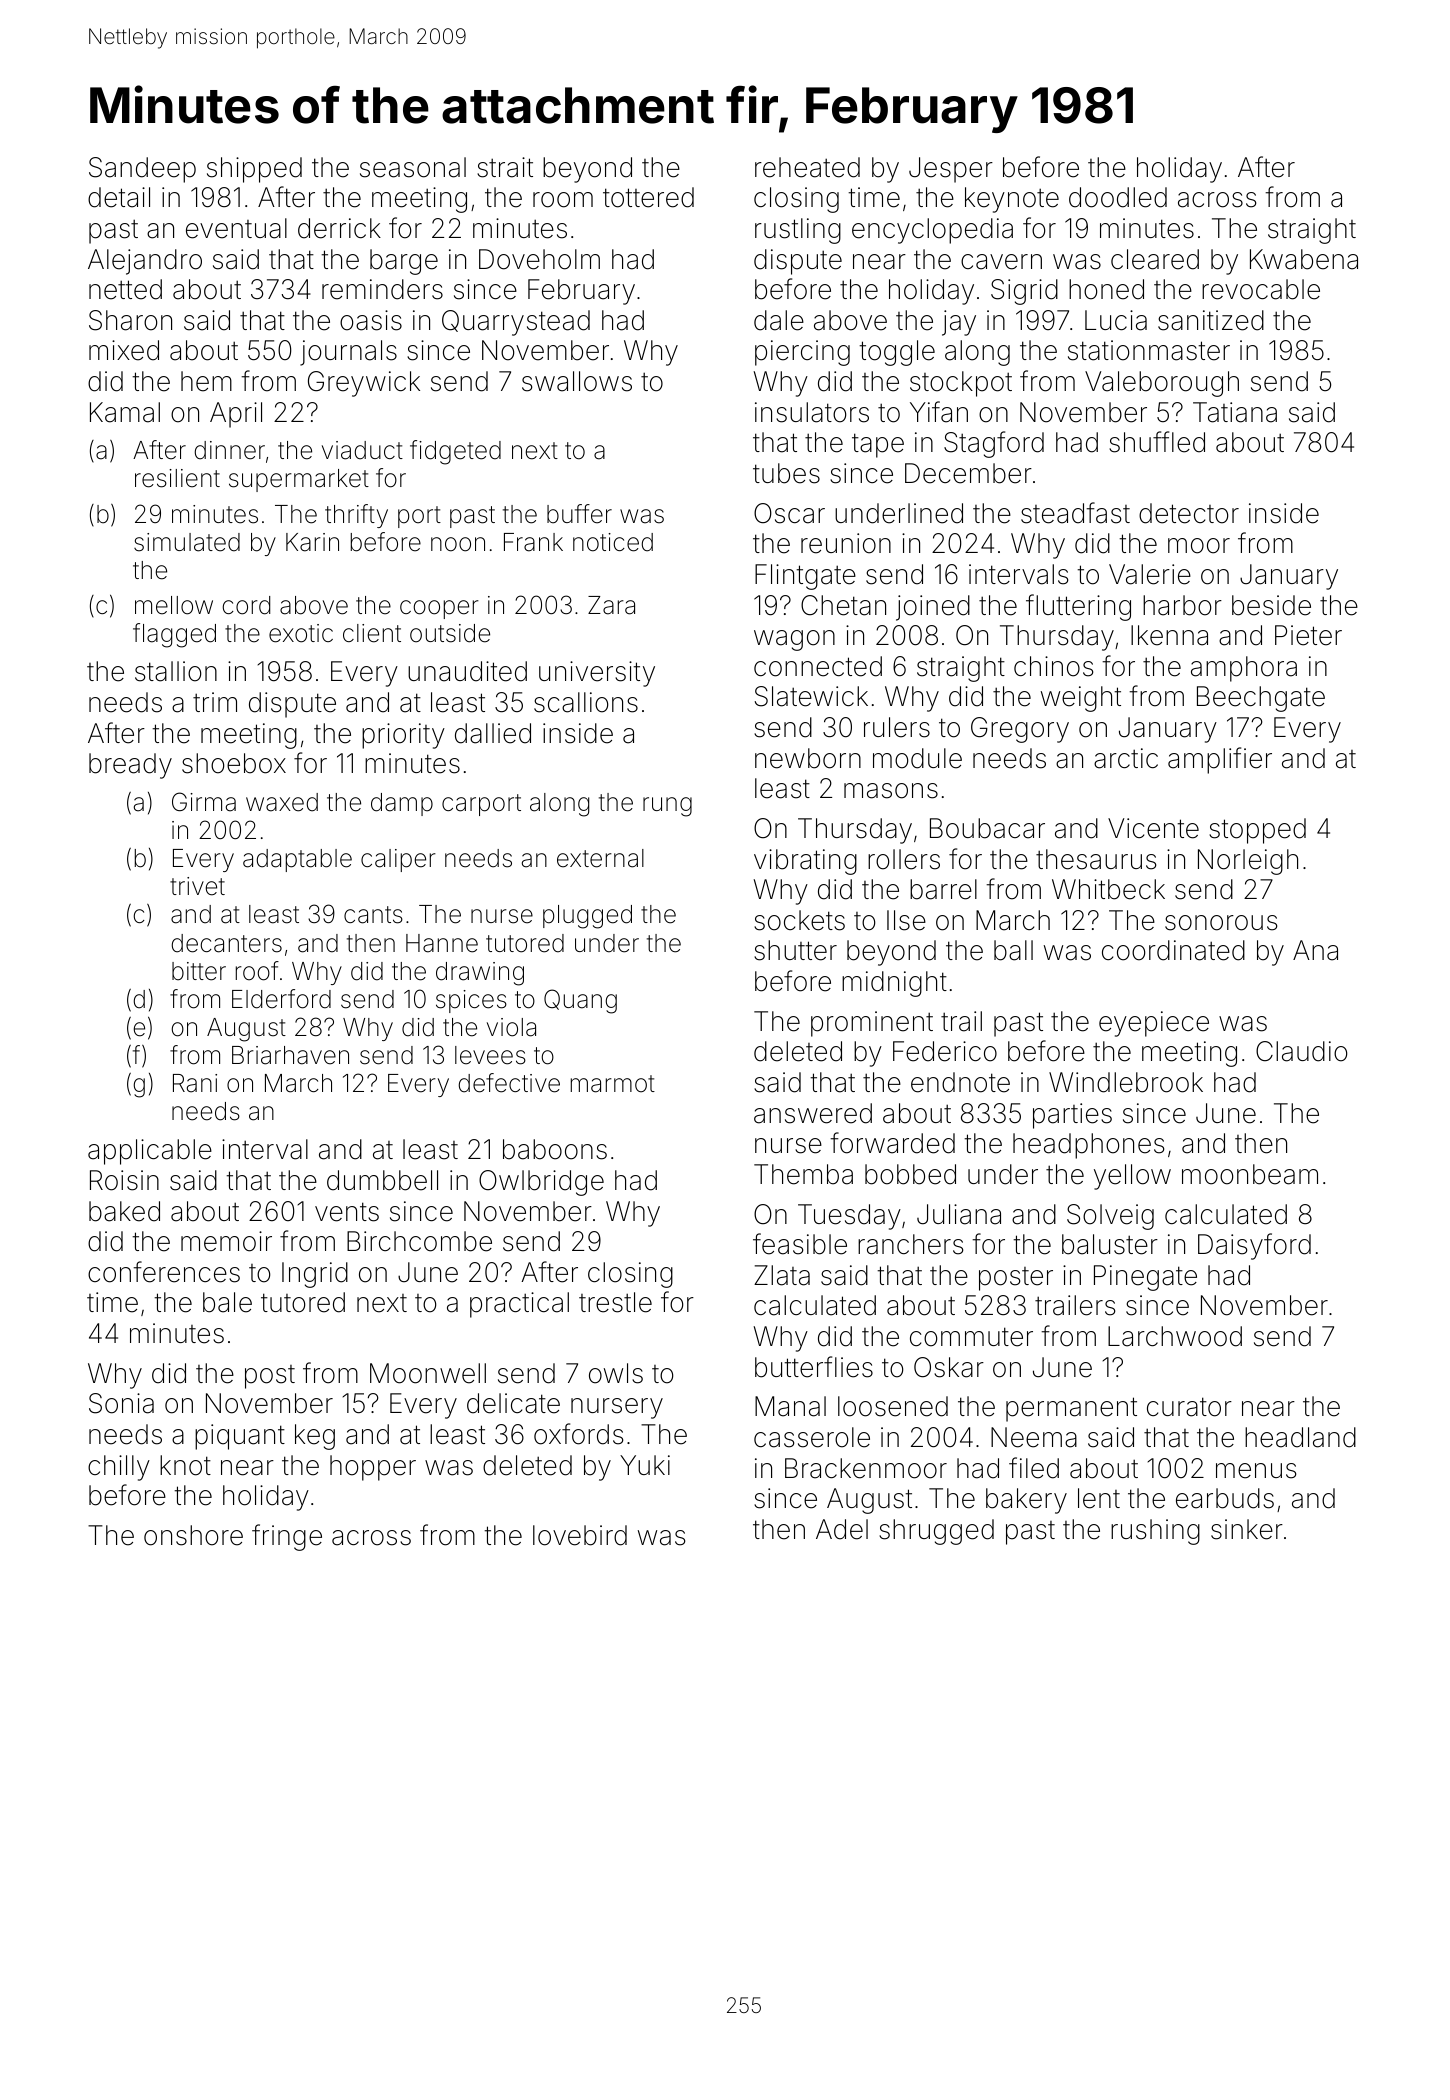 Image resolution: width=1450 pixels, height=2100 pixels. What do you see at coordinates (1072, 1116) in the screenshot?
I see `parties` at bounding box center [1072, 1116].
